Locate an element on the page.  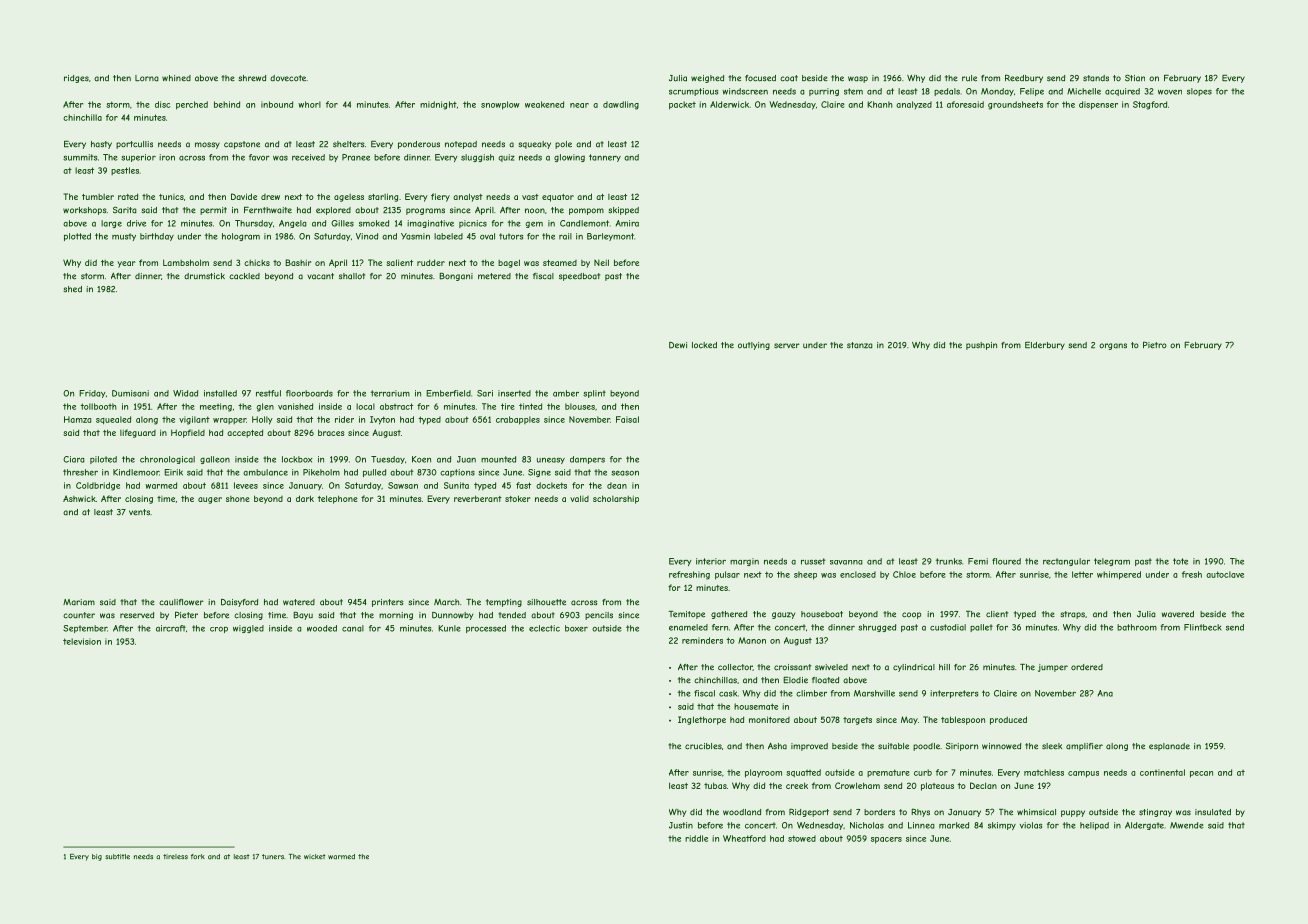
riddle is located at coordinates (696, 838).
